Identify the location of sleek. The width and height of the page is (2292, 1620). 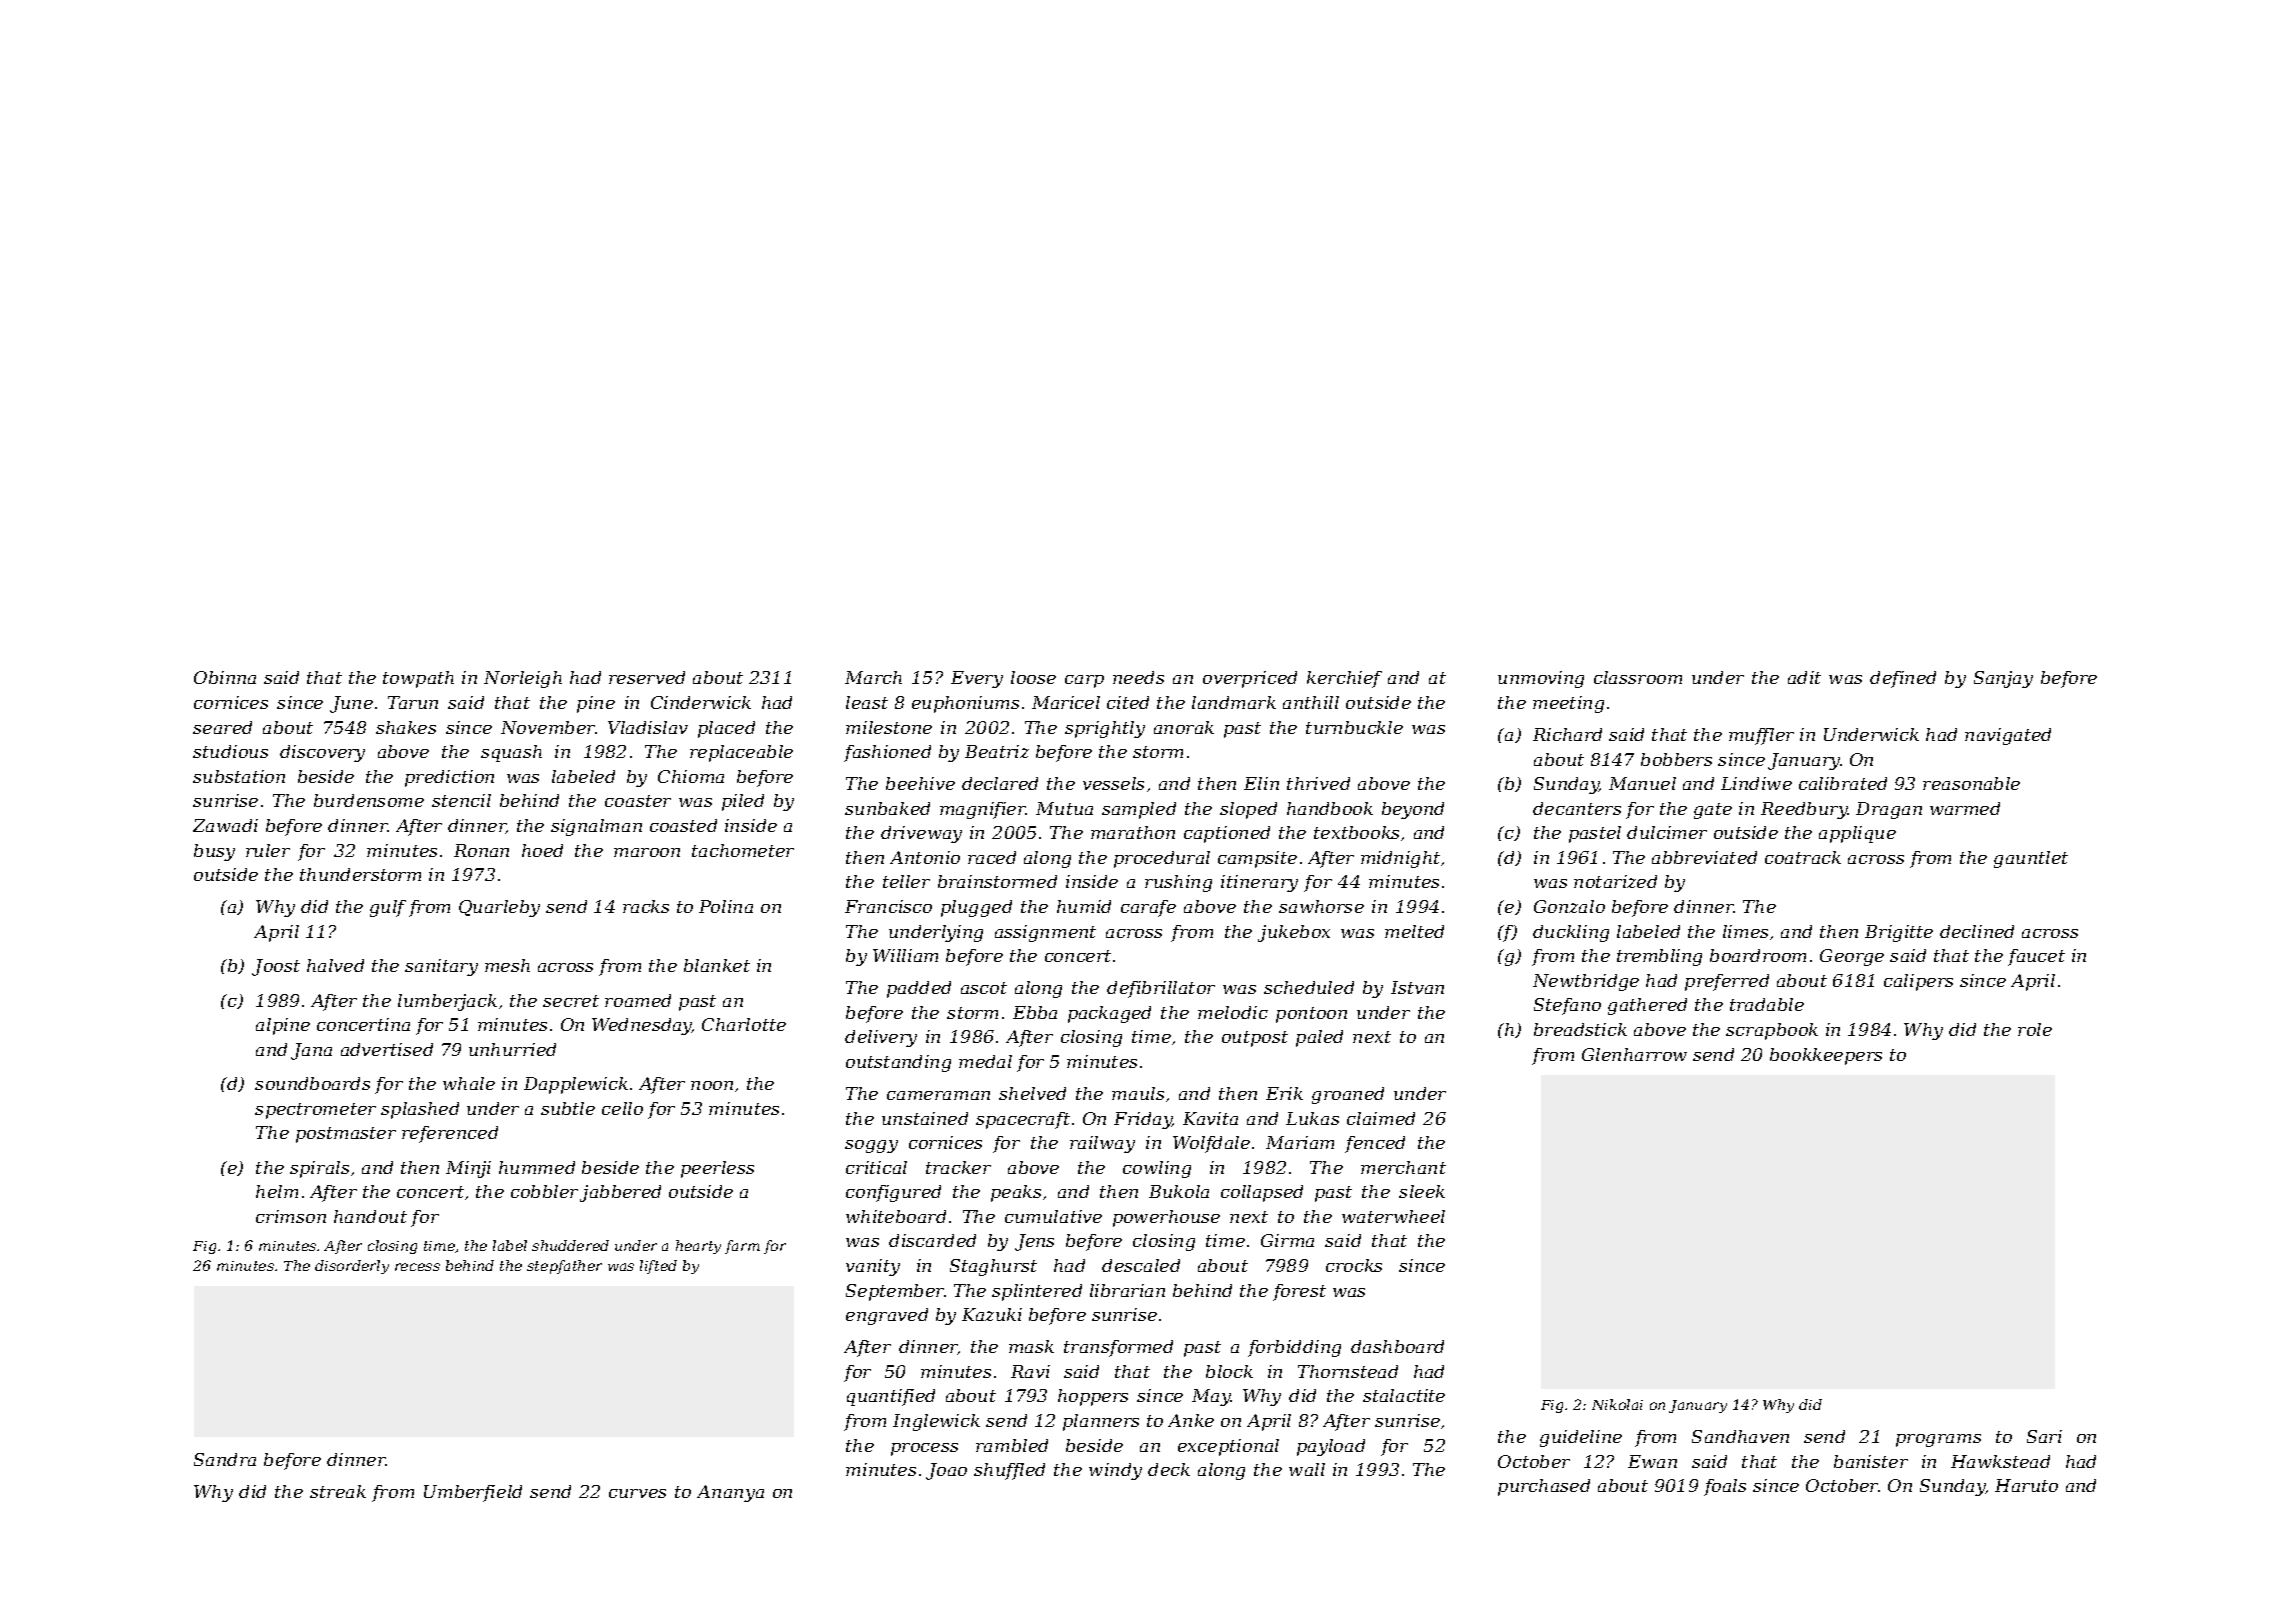
(1422, 1191).
